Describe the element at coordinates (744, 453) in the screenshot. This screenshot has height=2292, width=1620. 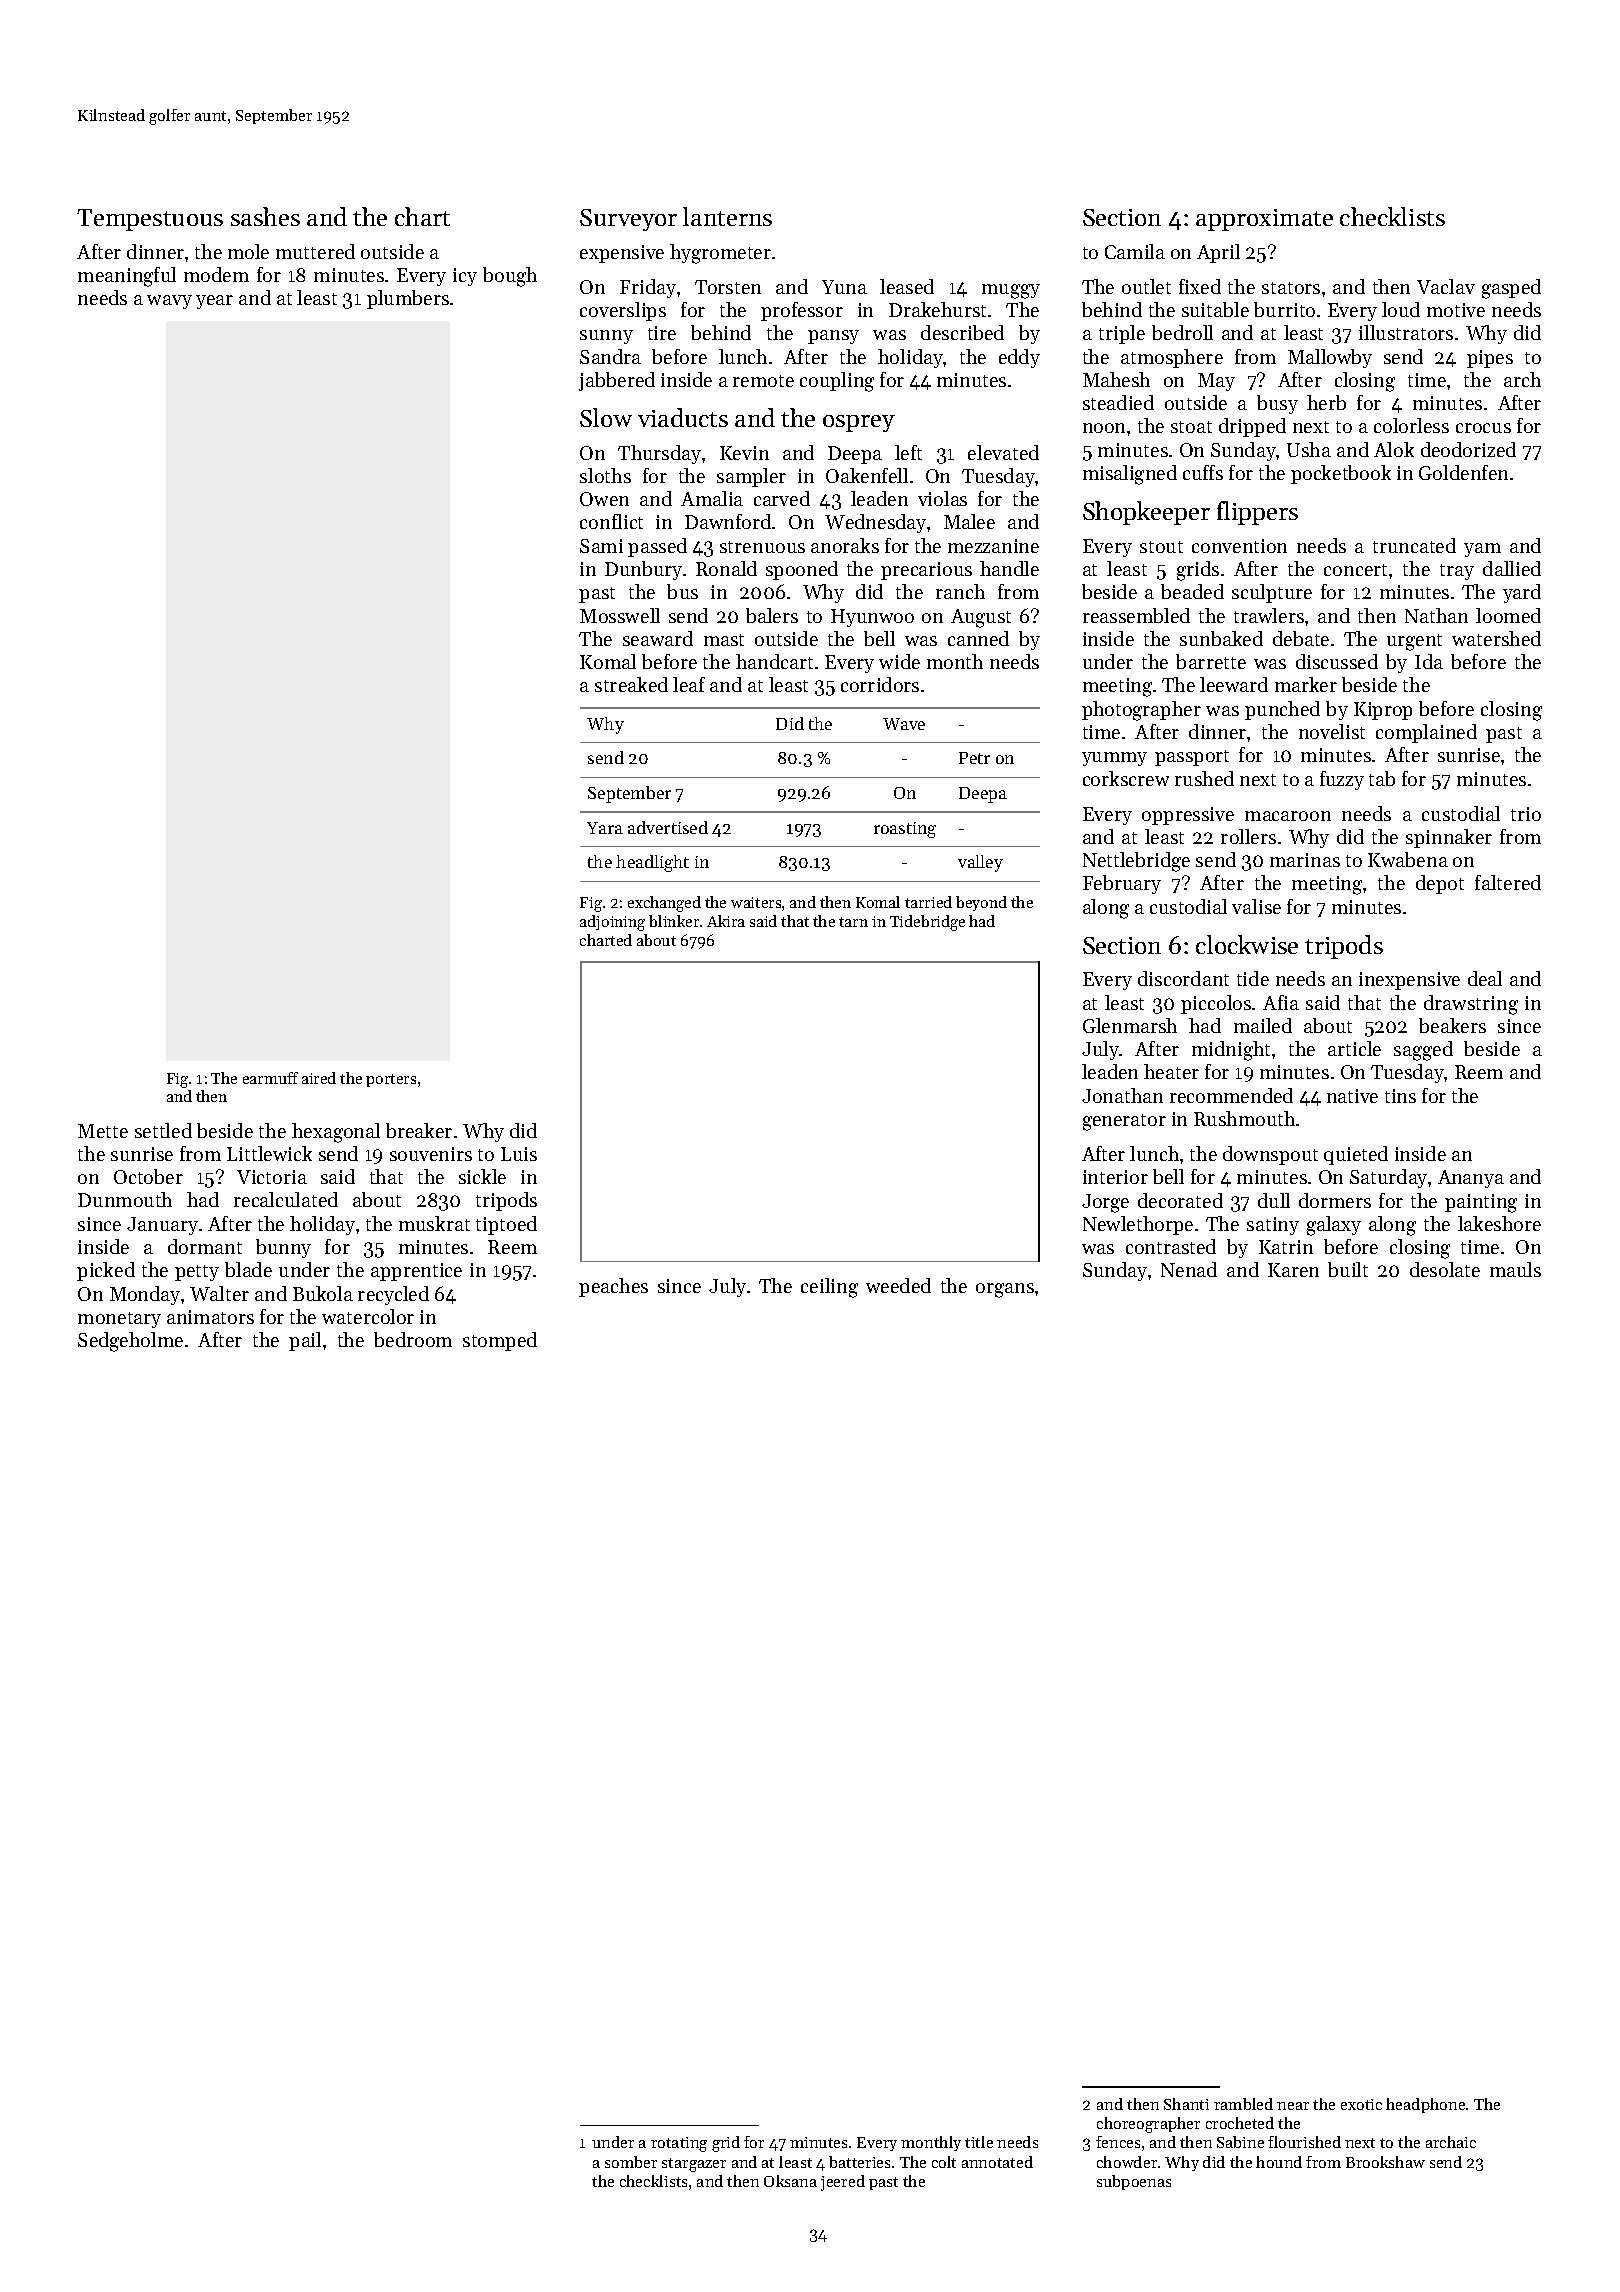
I see `Kevin` at that location.
